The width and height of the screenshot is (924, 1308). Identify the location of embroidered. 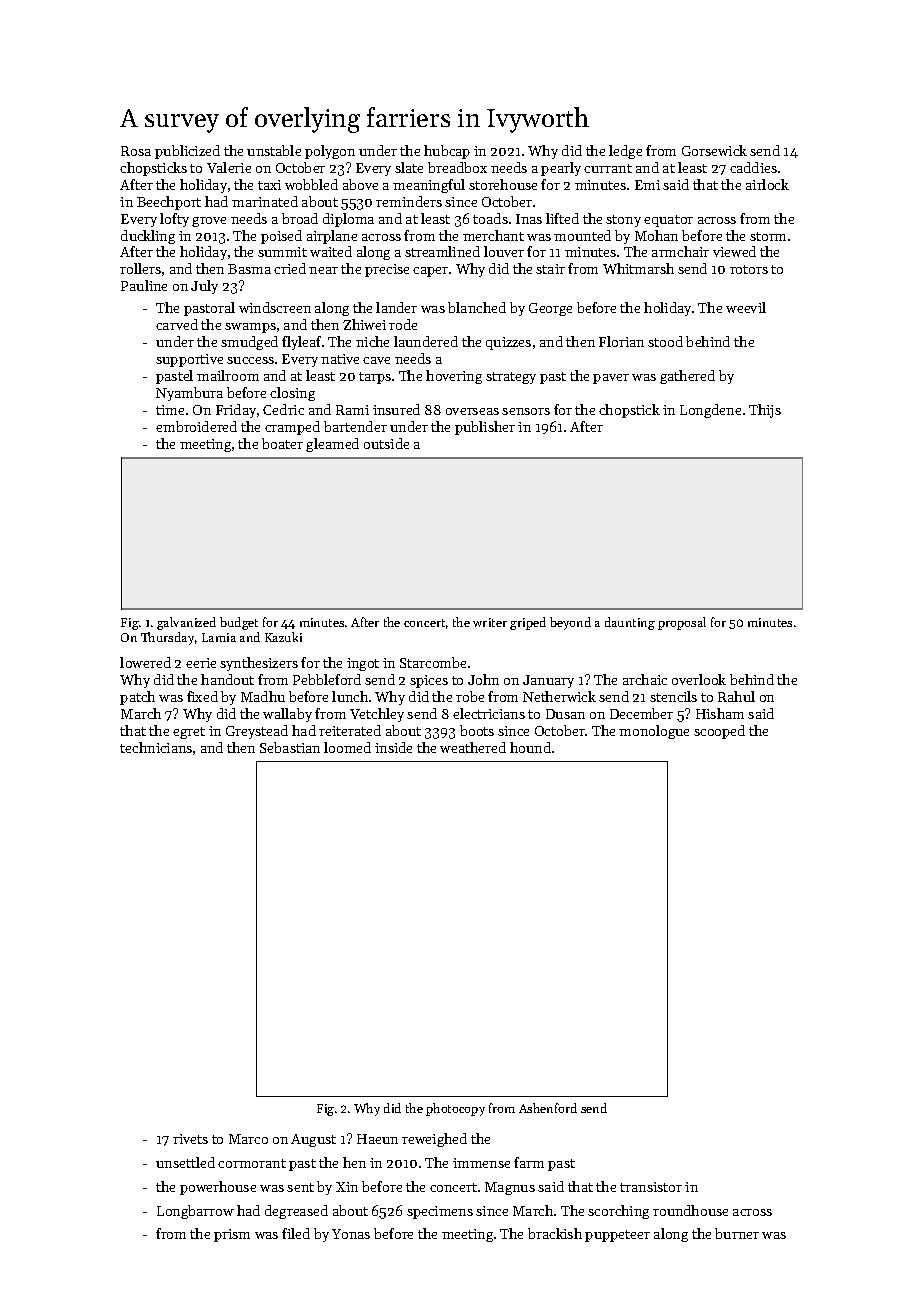
(196, 426).
